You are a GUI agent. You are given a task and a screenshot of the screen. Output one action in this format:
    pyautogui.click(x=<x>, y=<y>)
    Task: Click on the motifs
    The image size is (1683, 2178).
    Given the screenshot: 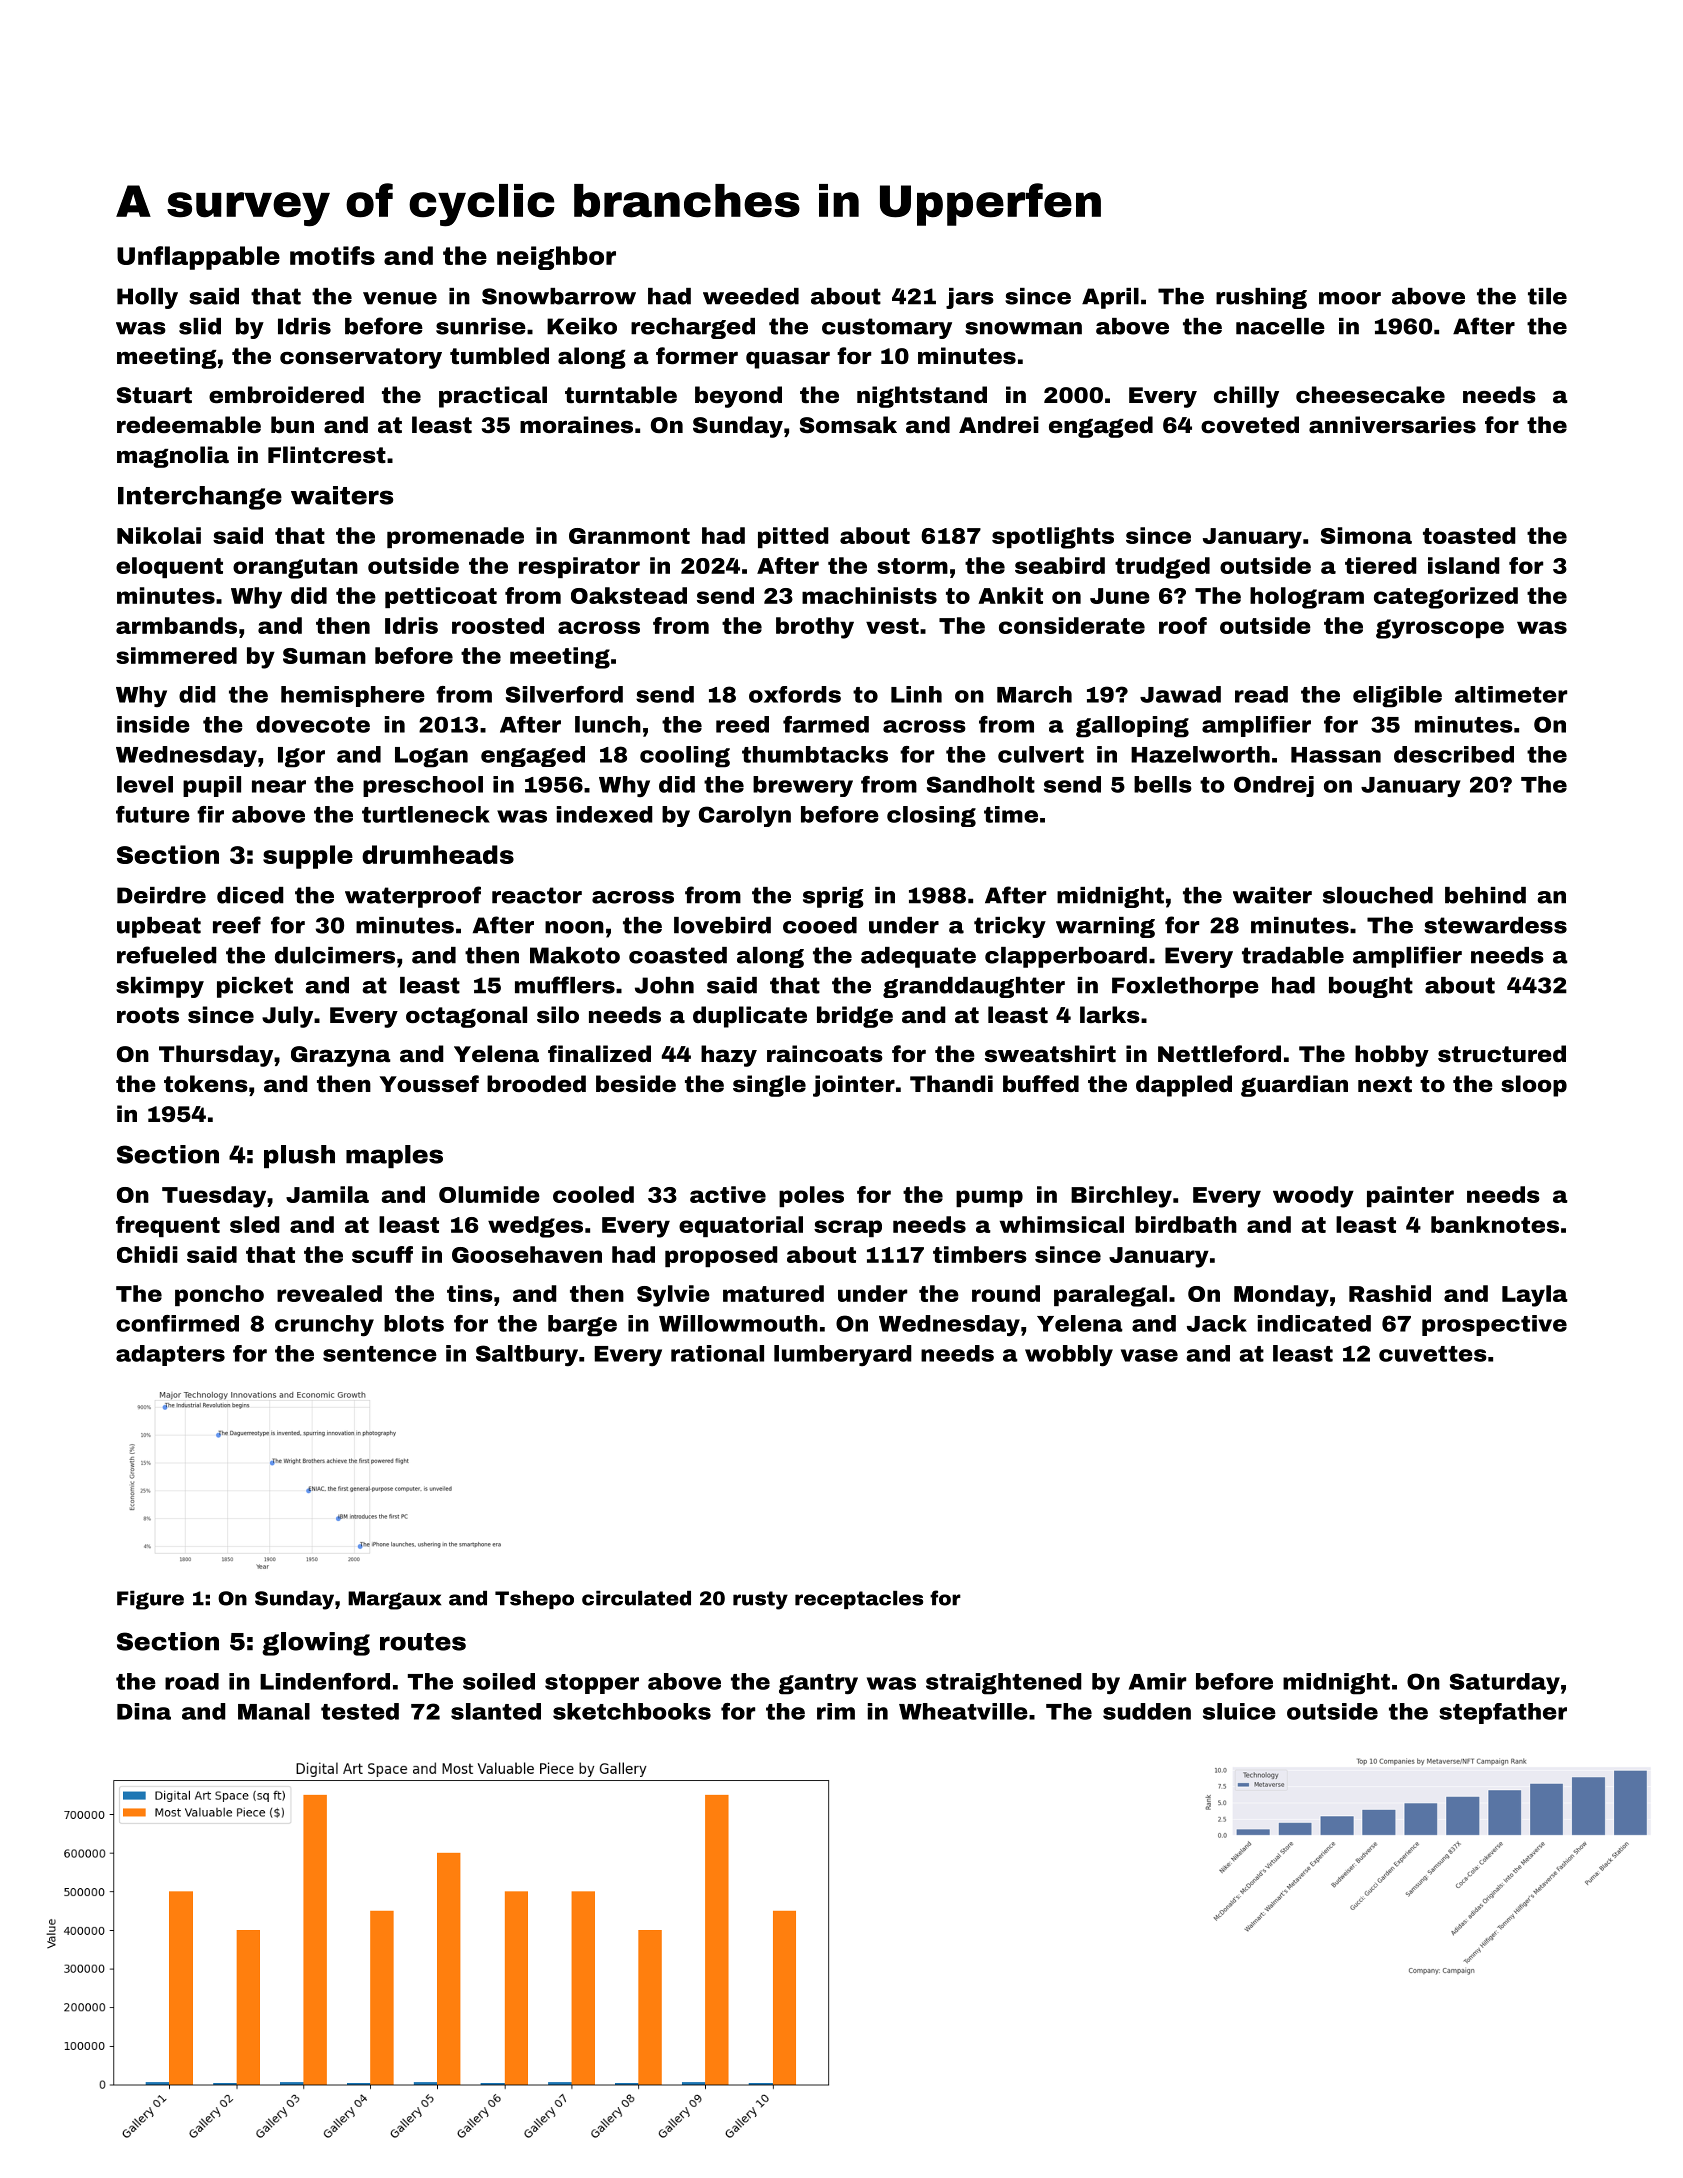 What is the action you would take?
    pyautogui.click(x=332, y=255)
